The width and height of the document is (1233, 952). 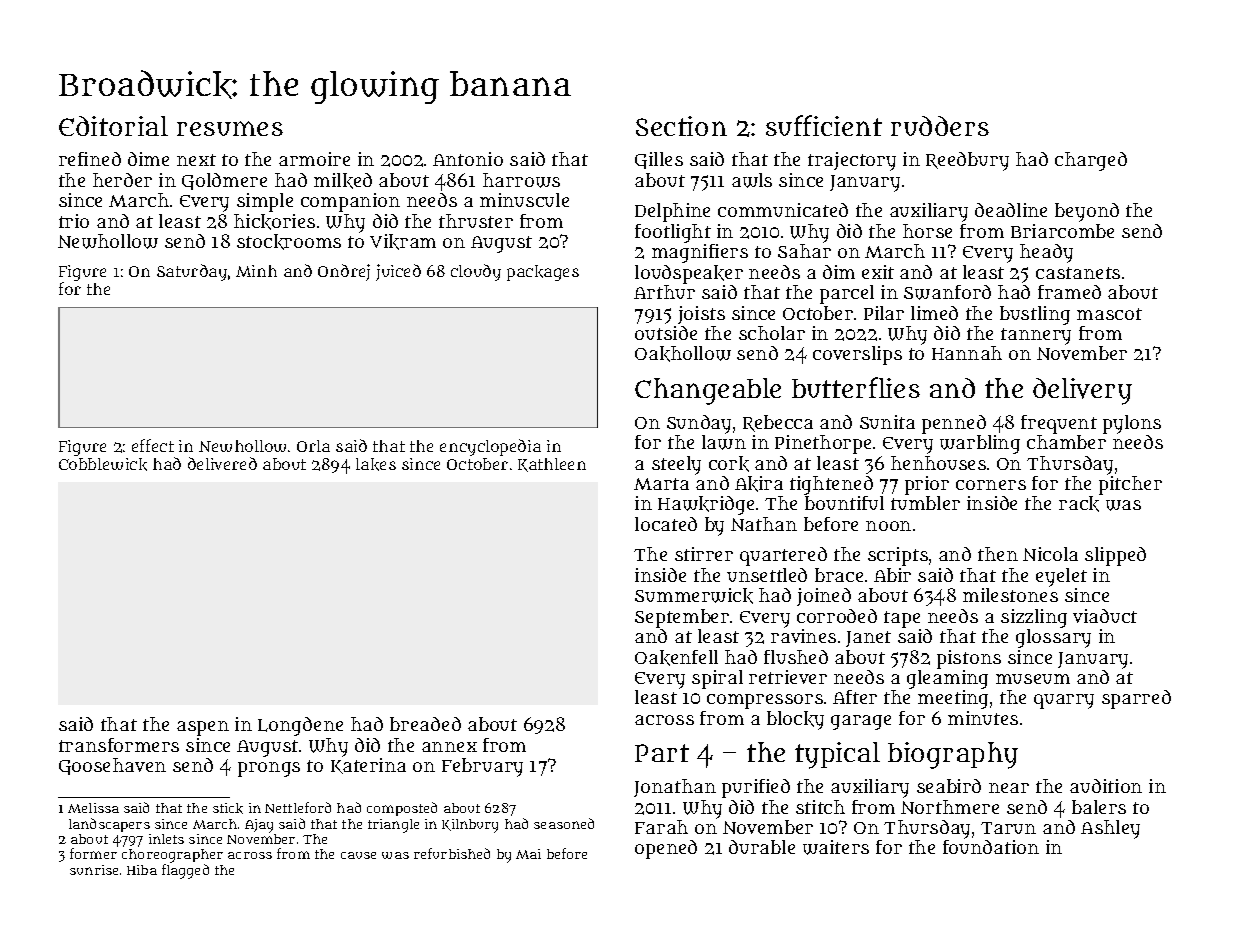 What do you see at coordinates (1130, 485) in the document?
I see `pitcher` at bounding box center [1130, 485].
